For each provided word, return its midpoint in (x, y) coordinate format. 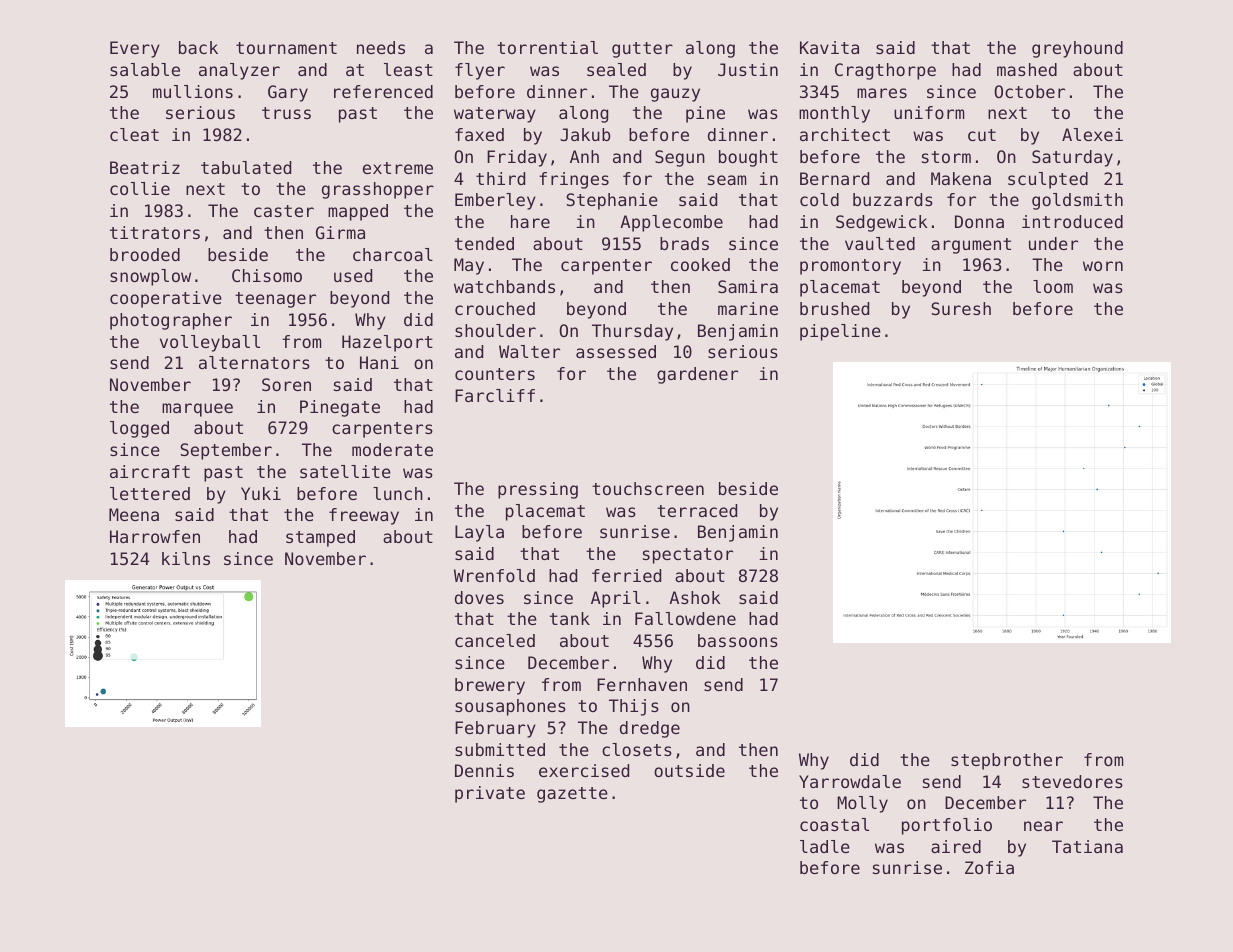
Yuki (261, 493)
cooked (700, 264)
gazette (572, 795)
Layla (479, 533)
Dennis (484, 770)
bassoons (738, 640)
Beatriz (145, 167)
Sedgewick (881, 223)
